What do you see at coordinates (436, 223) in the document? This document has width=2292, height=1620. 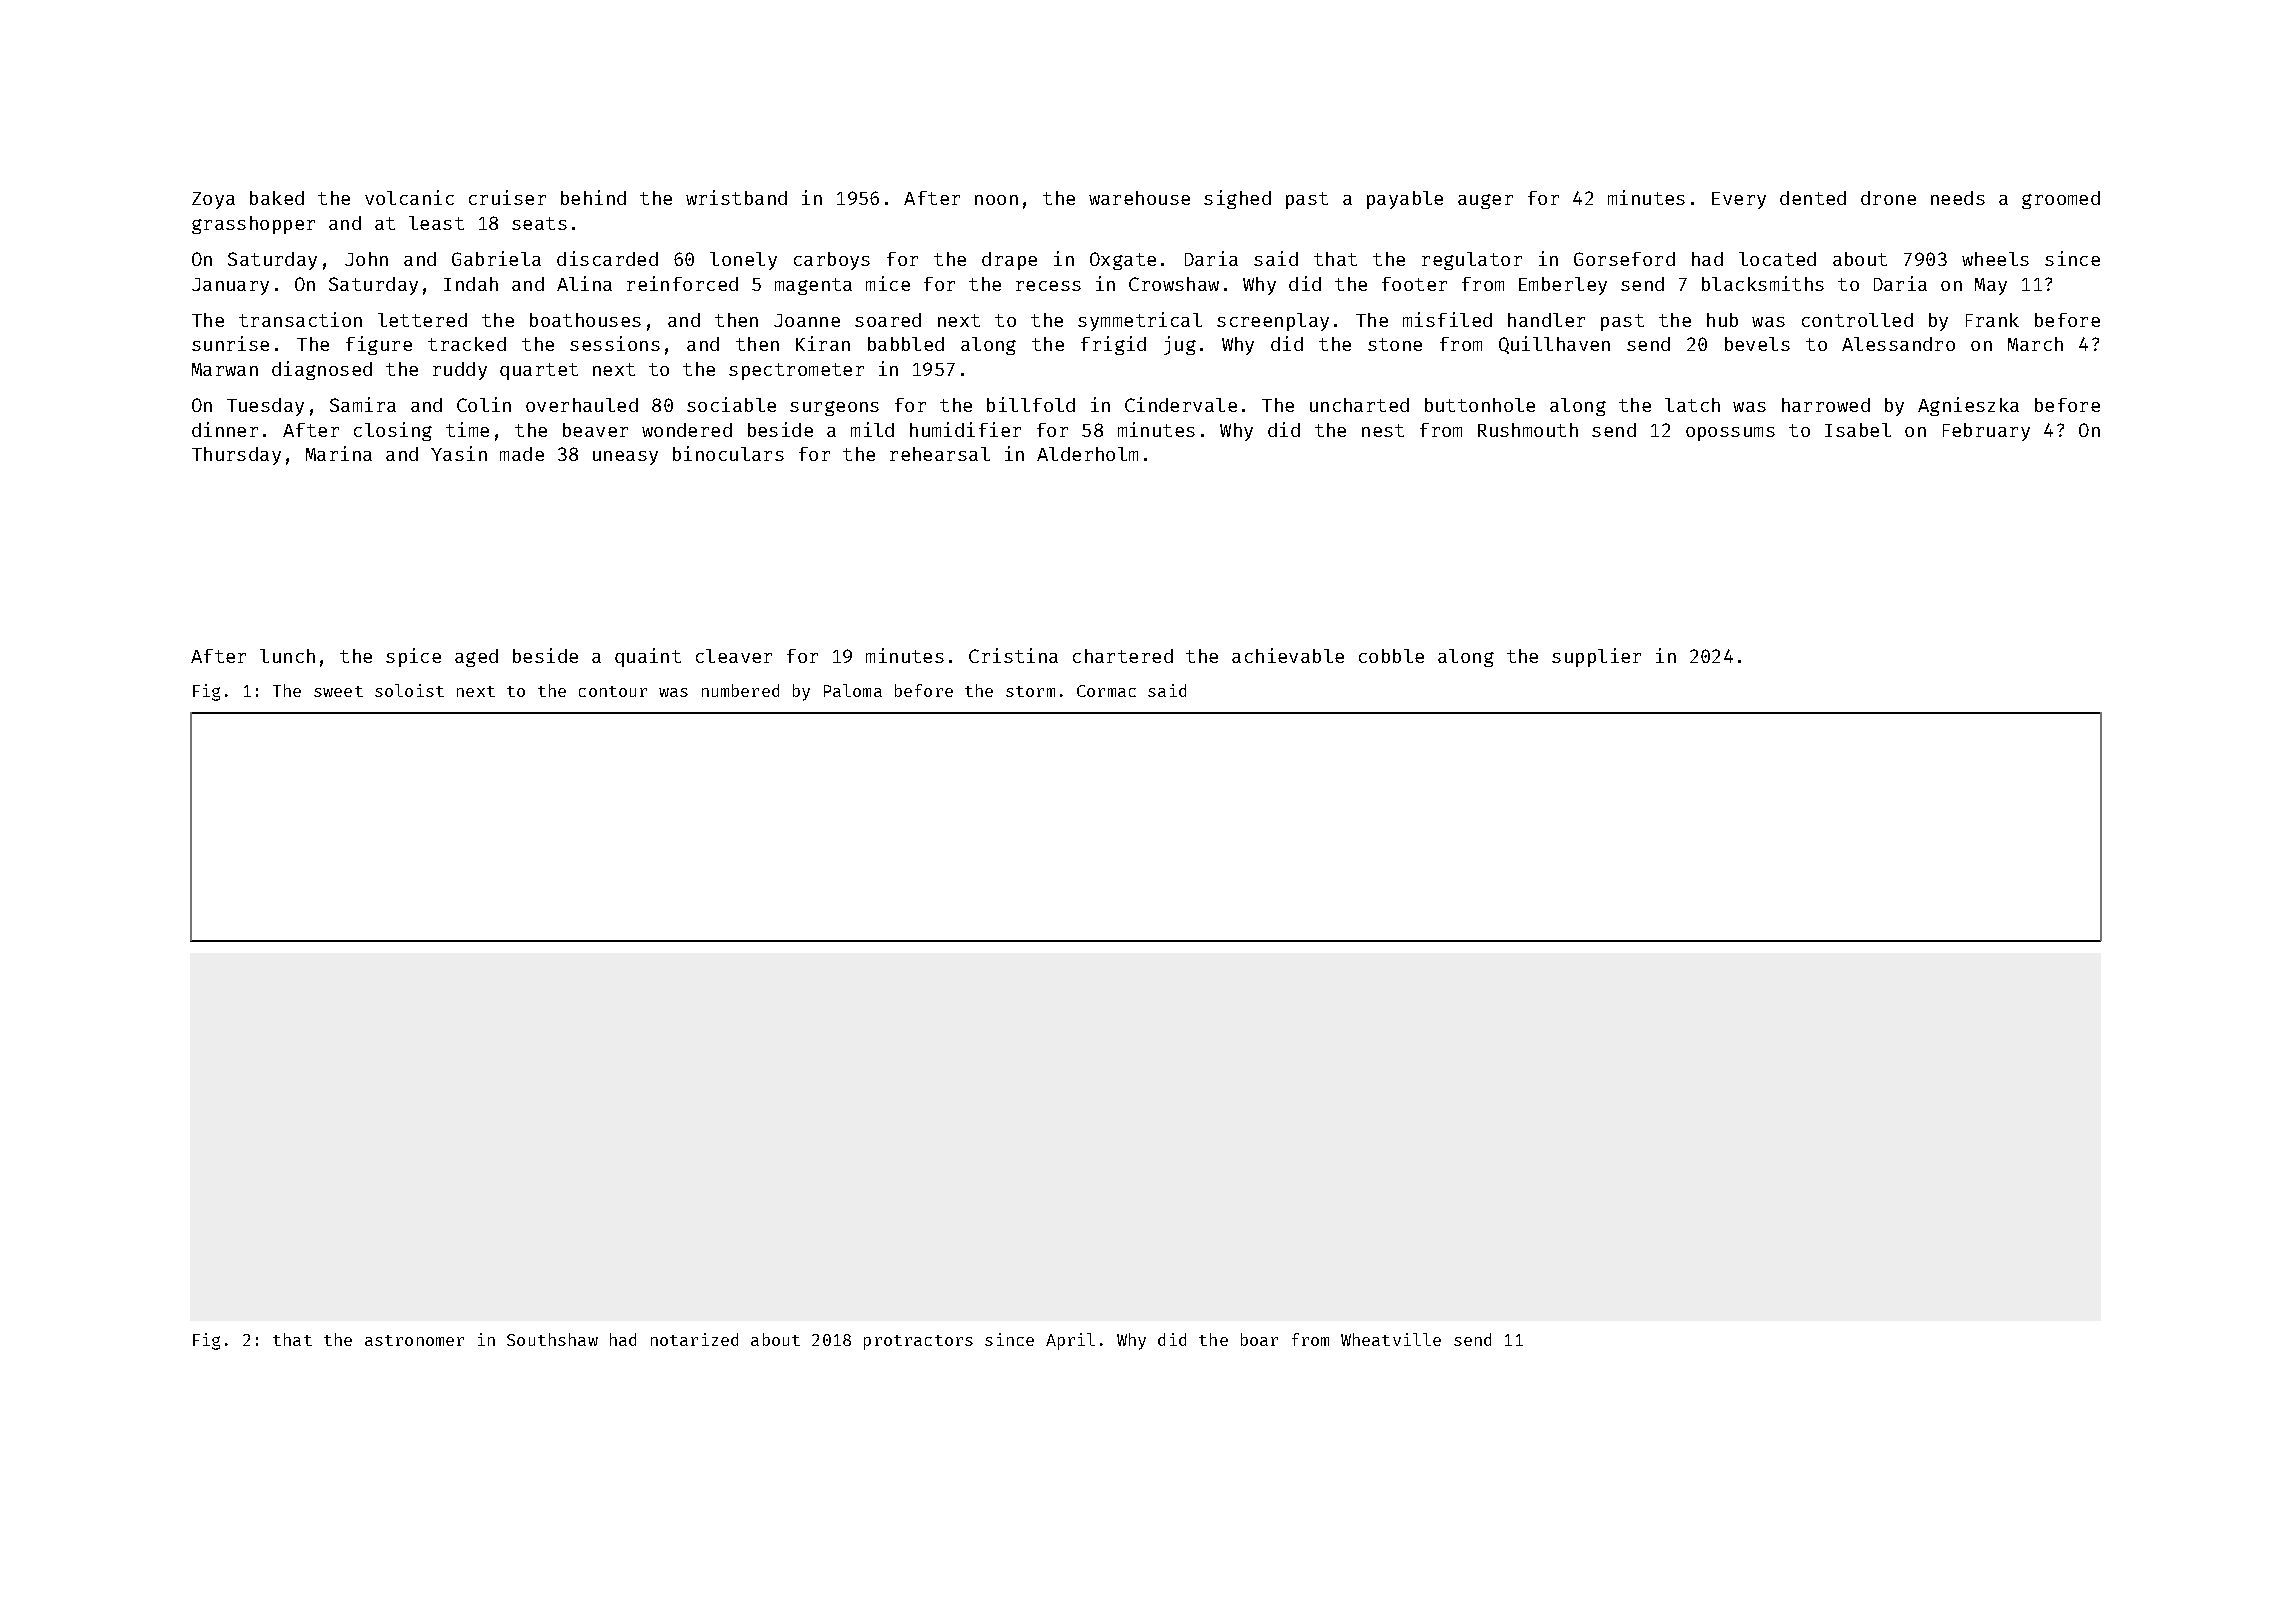 I see `least` at bounding box center [436, 223].
